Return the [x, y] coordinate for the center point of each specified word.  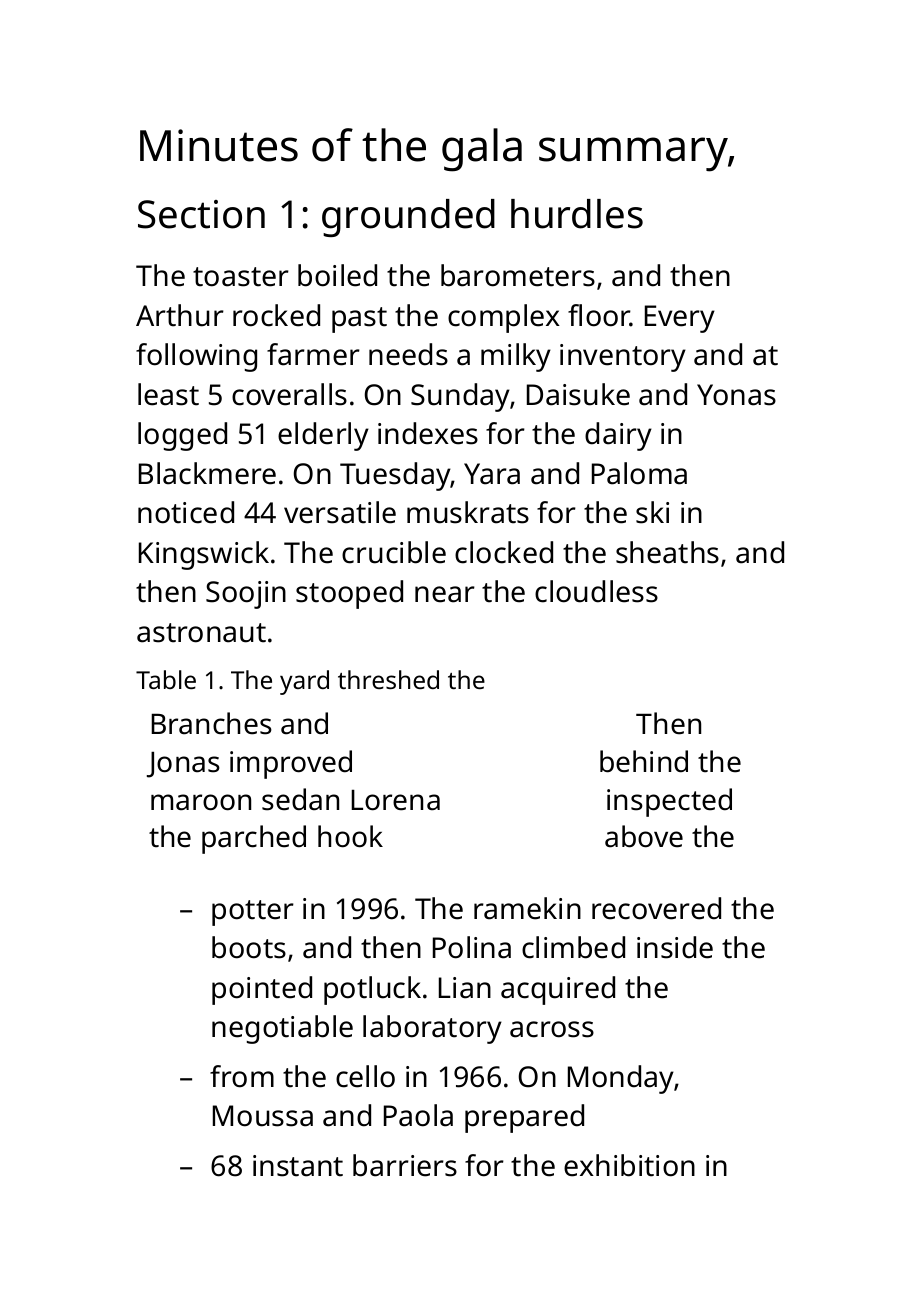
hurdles [577, 214]
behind [644, 761]
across [552, 1029]
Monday [621, 1079]
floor [599, 315]
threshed [388, 679]
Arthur [180, 315]
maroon [201, 802]
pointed [262, 990]
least [168, 394]
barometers [518, 275]
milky [516, 357]
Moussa [263, 1116]
